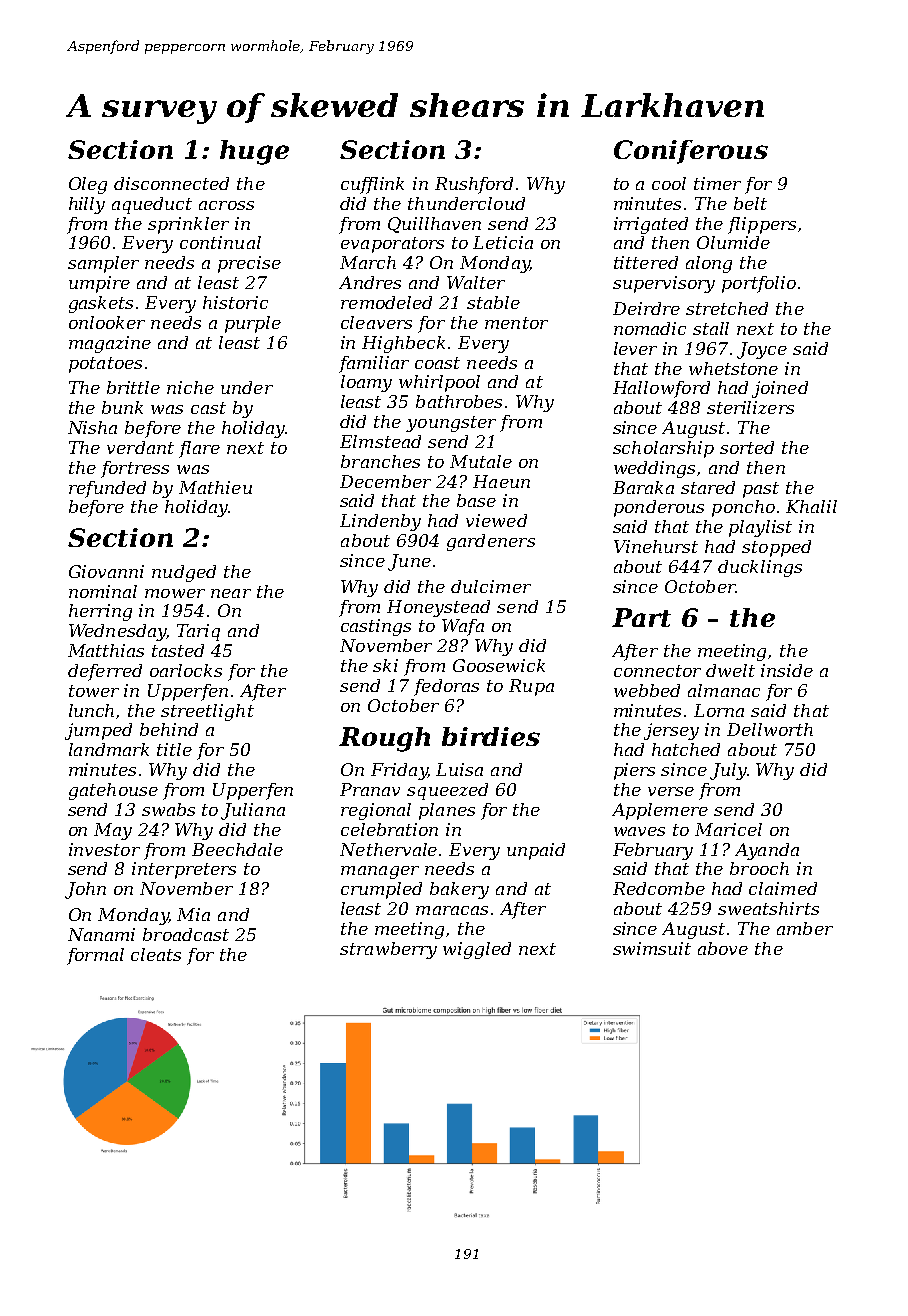 The image size is (908, 1316). I want to click on sorted, so click(747, 447).
